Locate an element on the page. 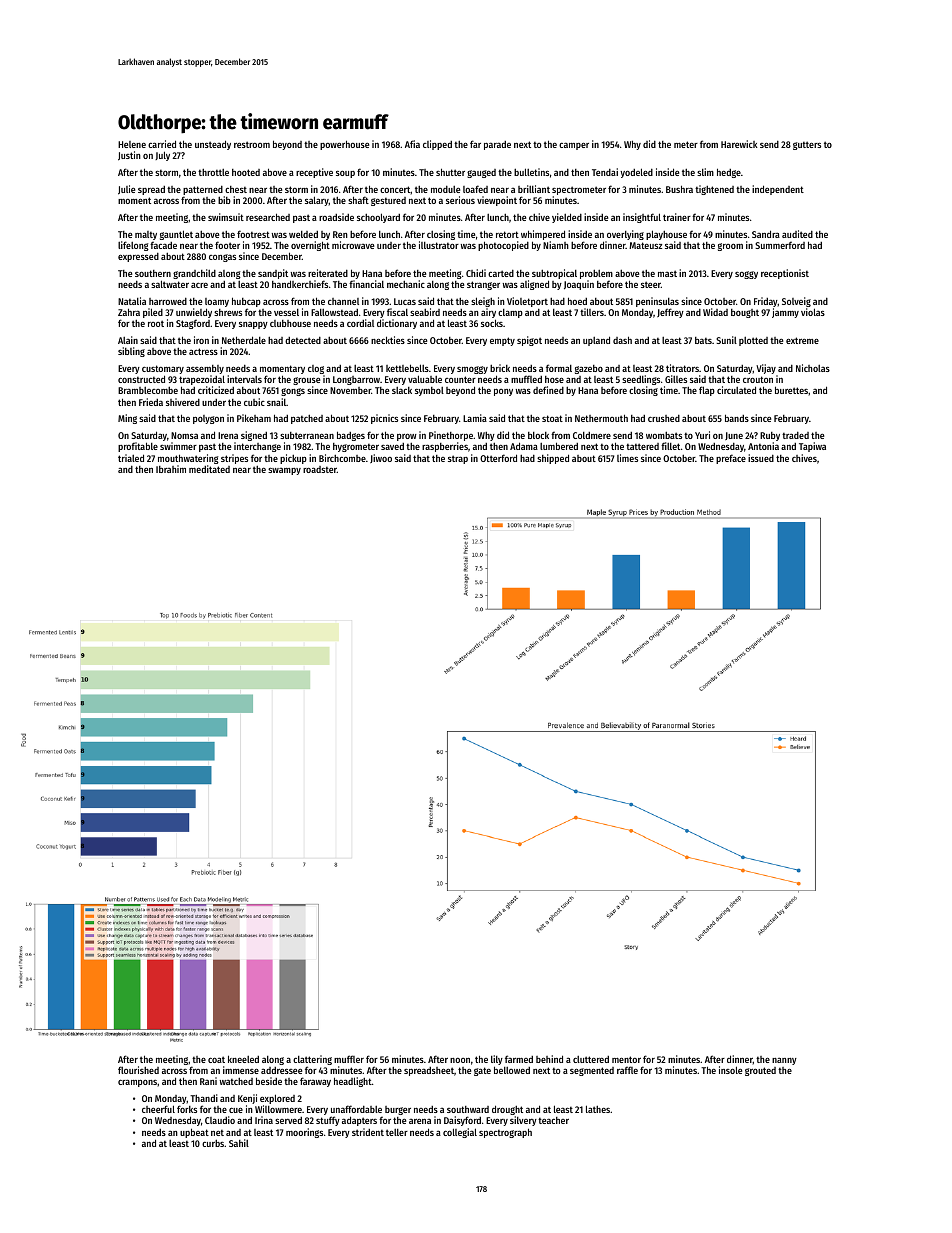  sibling is located at coordinates (131, 352).
